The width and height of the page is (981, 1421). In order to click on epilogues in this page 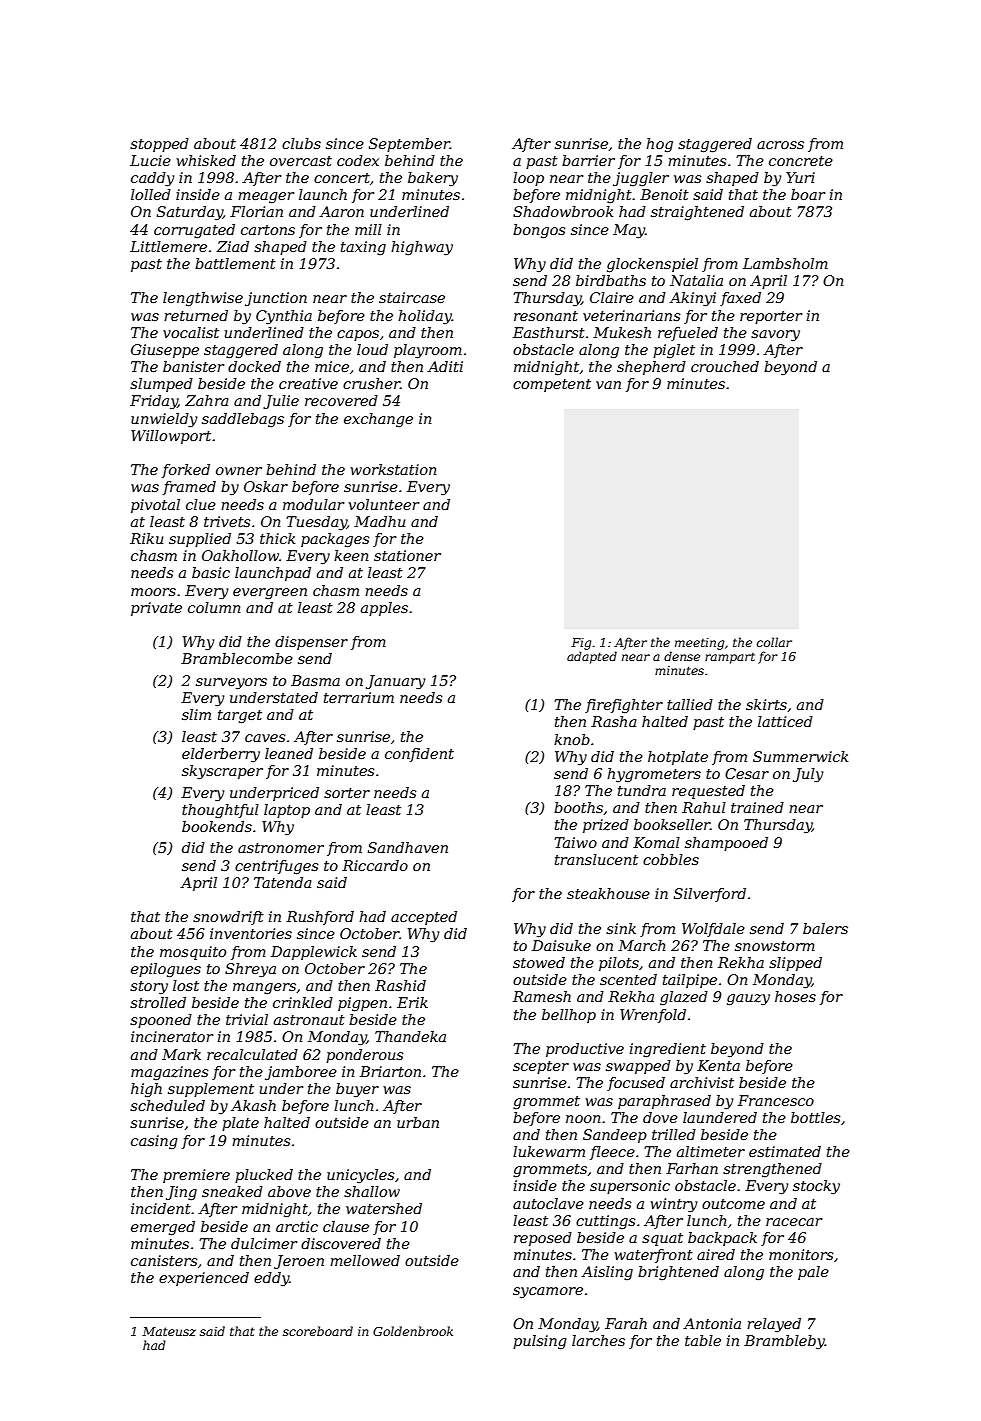, I will do `click(166, 970)`.
